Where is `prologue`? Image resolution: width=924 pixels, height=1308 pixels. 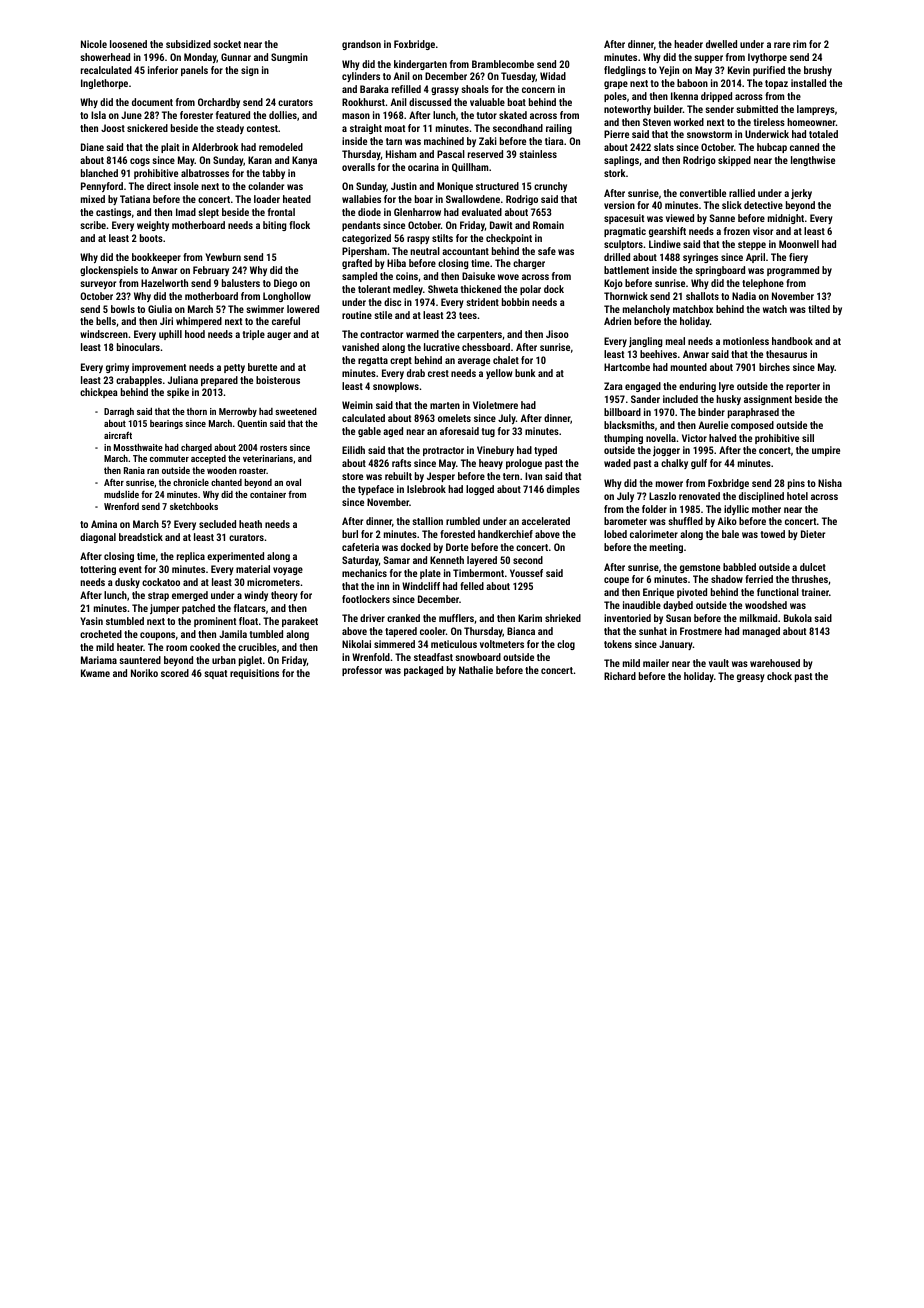
prologue is located at coordinates (524, 464).
